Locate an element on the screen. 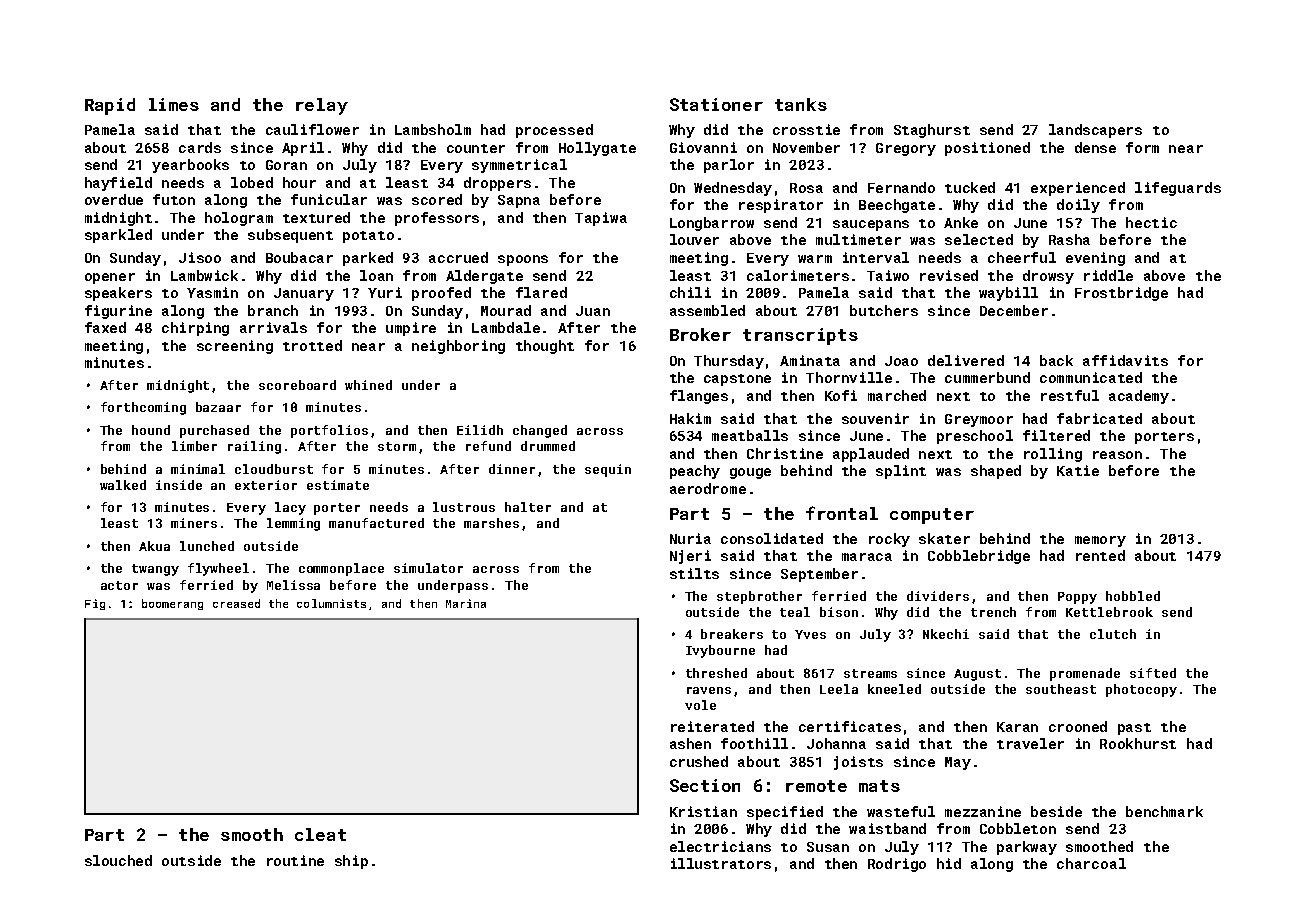 The height and width of the screenshot is (924, 1308). relay is located at coordinates (322, 106).
